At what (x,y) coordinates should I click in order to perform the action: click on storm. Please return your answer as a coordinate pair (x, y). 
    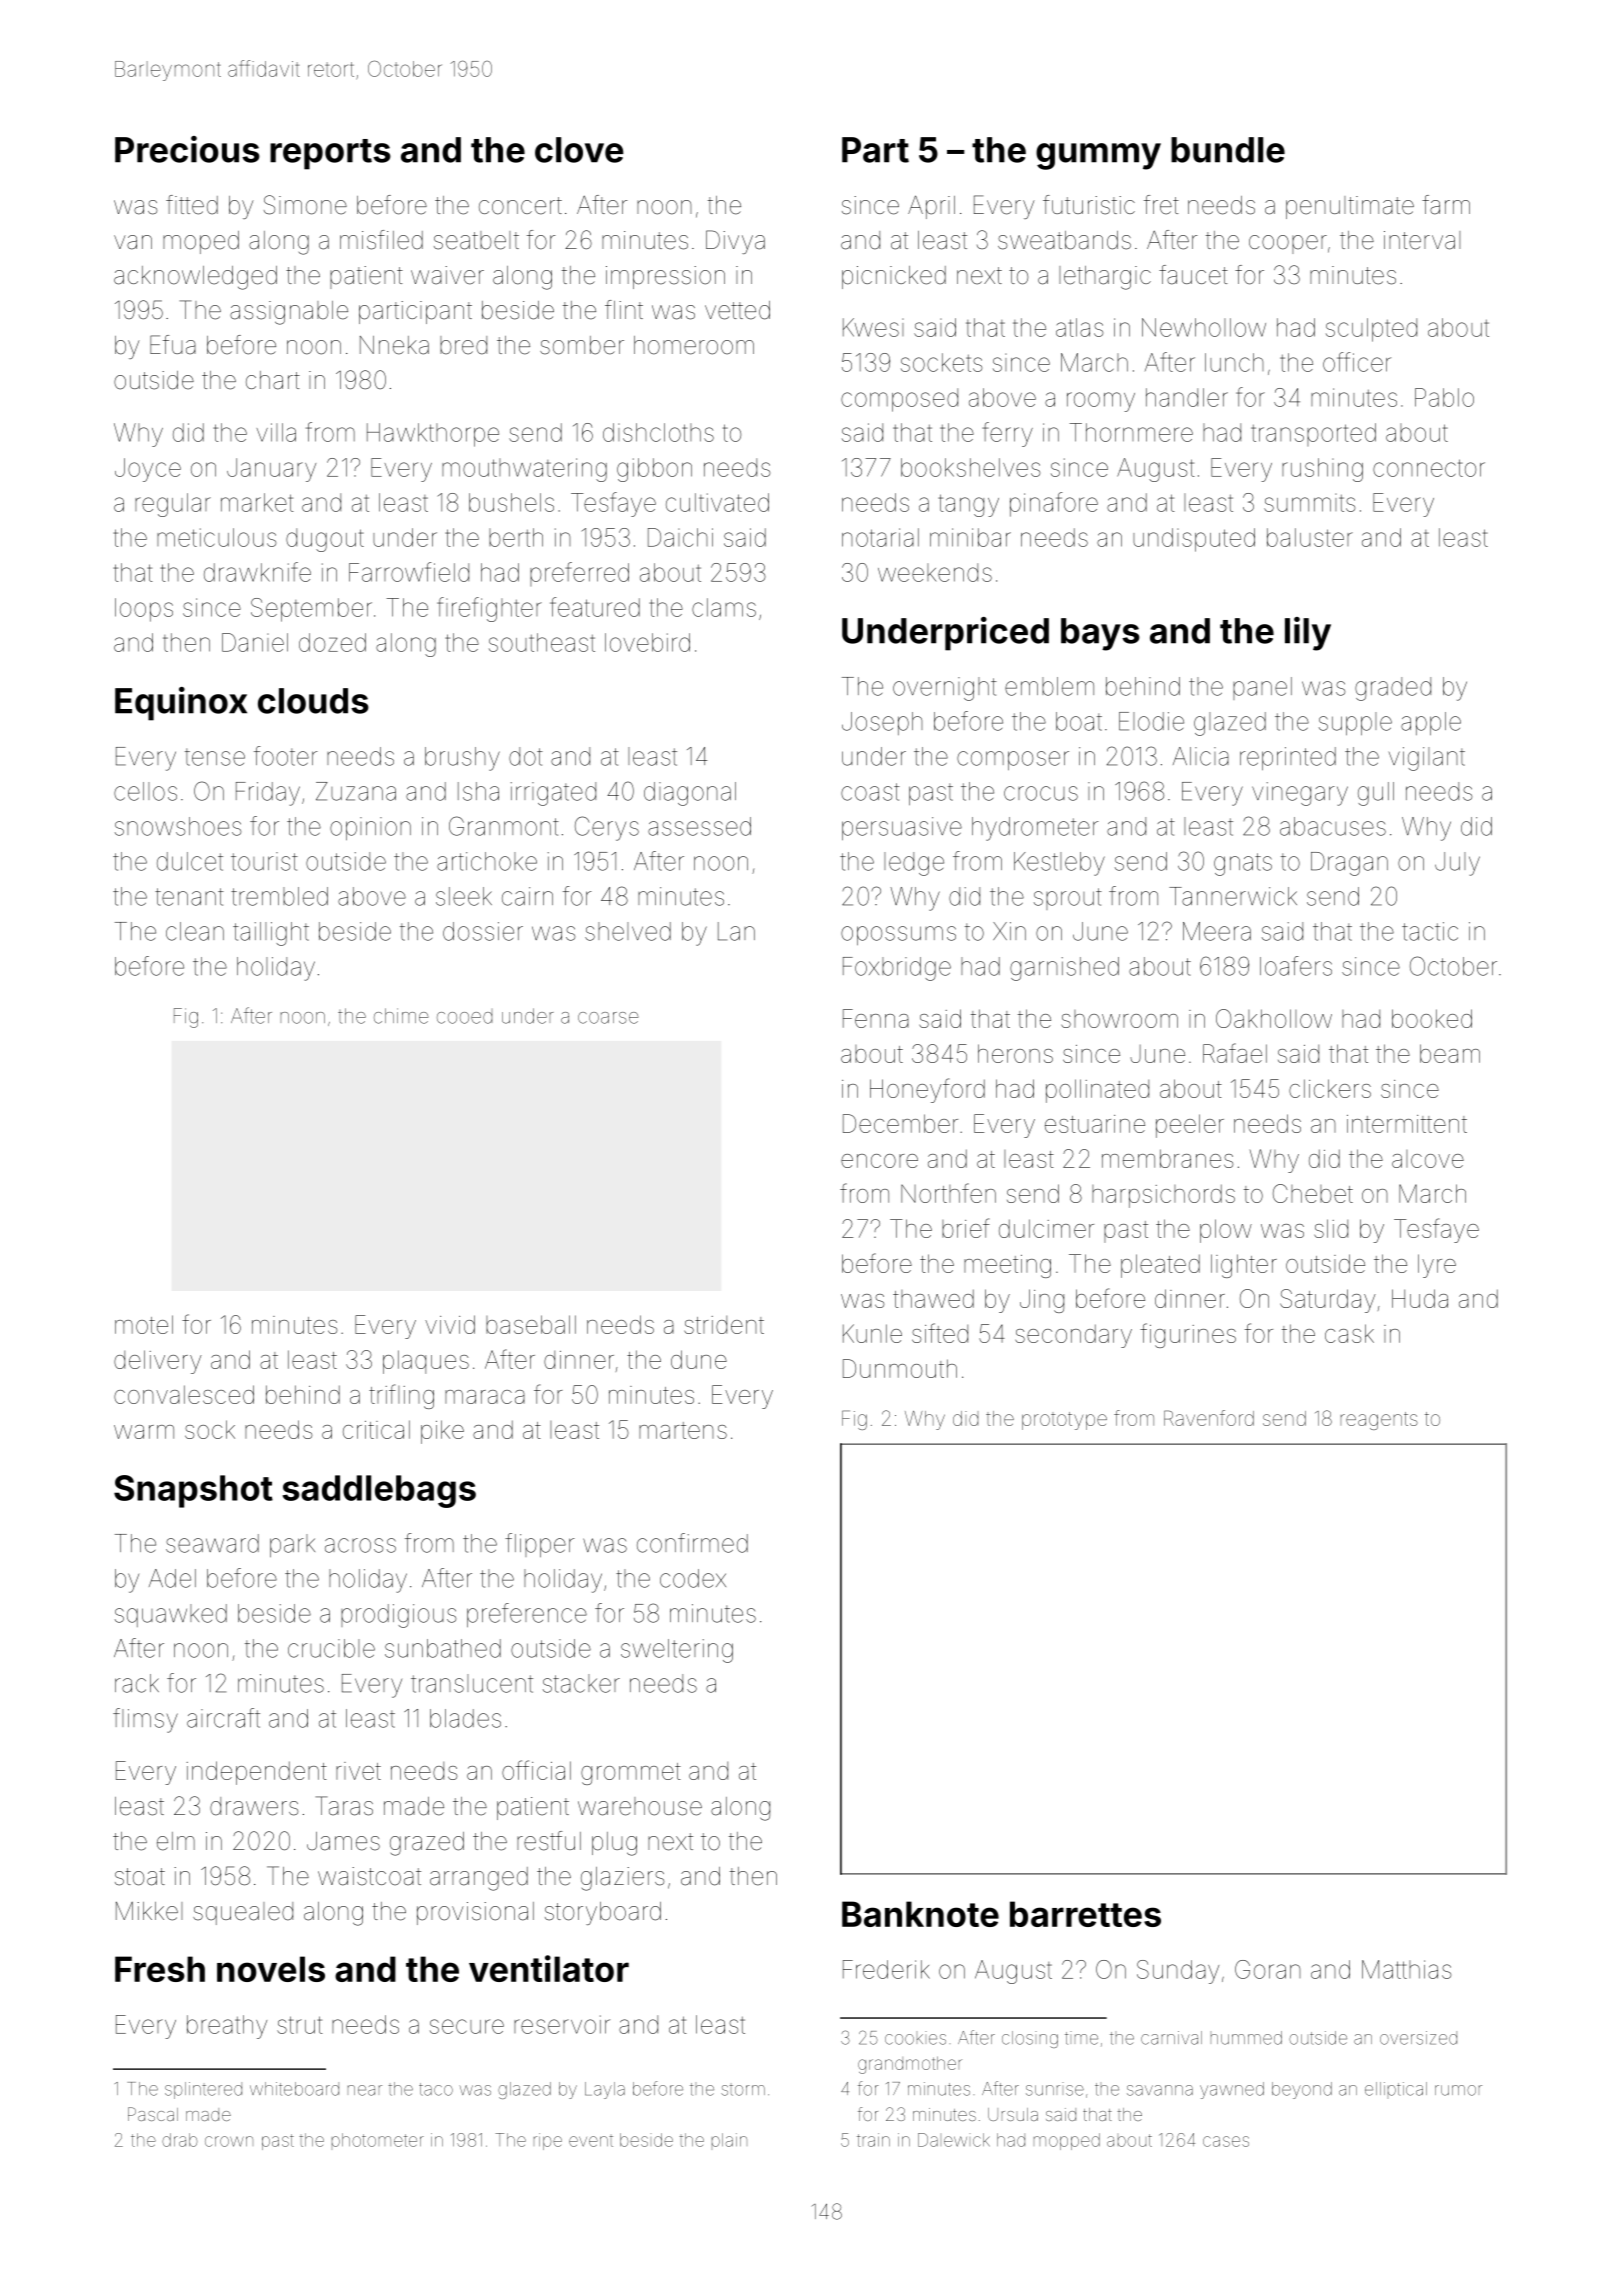
    Looking at the image, I should click on (743, 2090).
